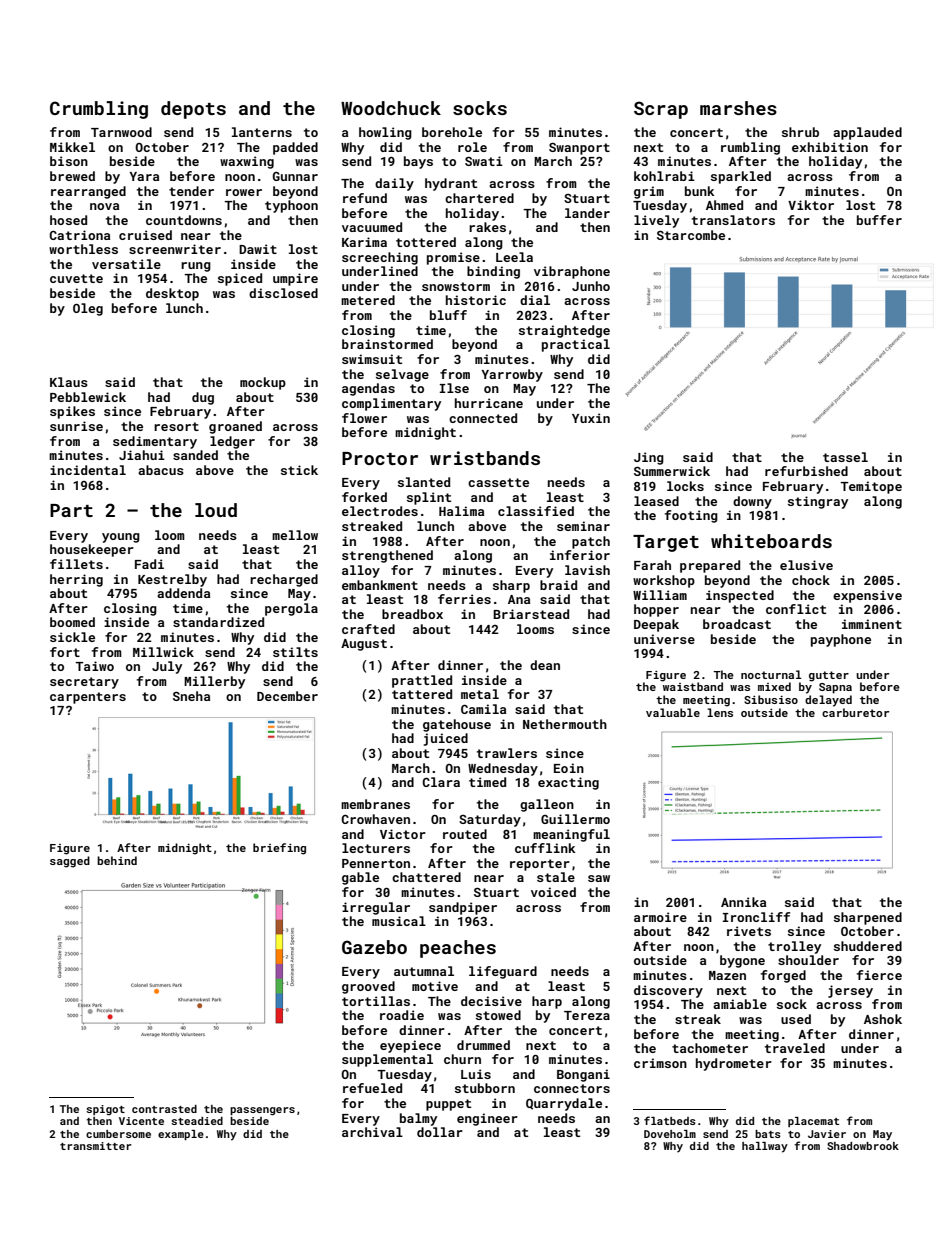 This document has width=952, height=1233. Describe the element at coordinates (835, 688) in the document. I see `Sapna` at that location.
